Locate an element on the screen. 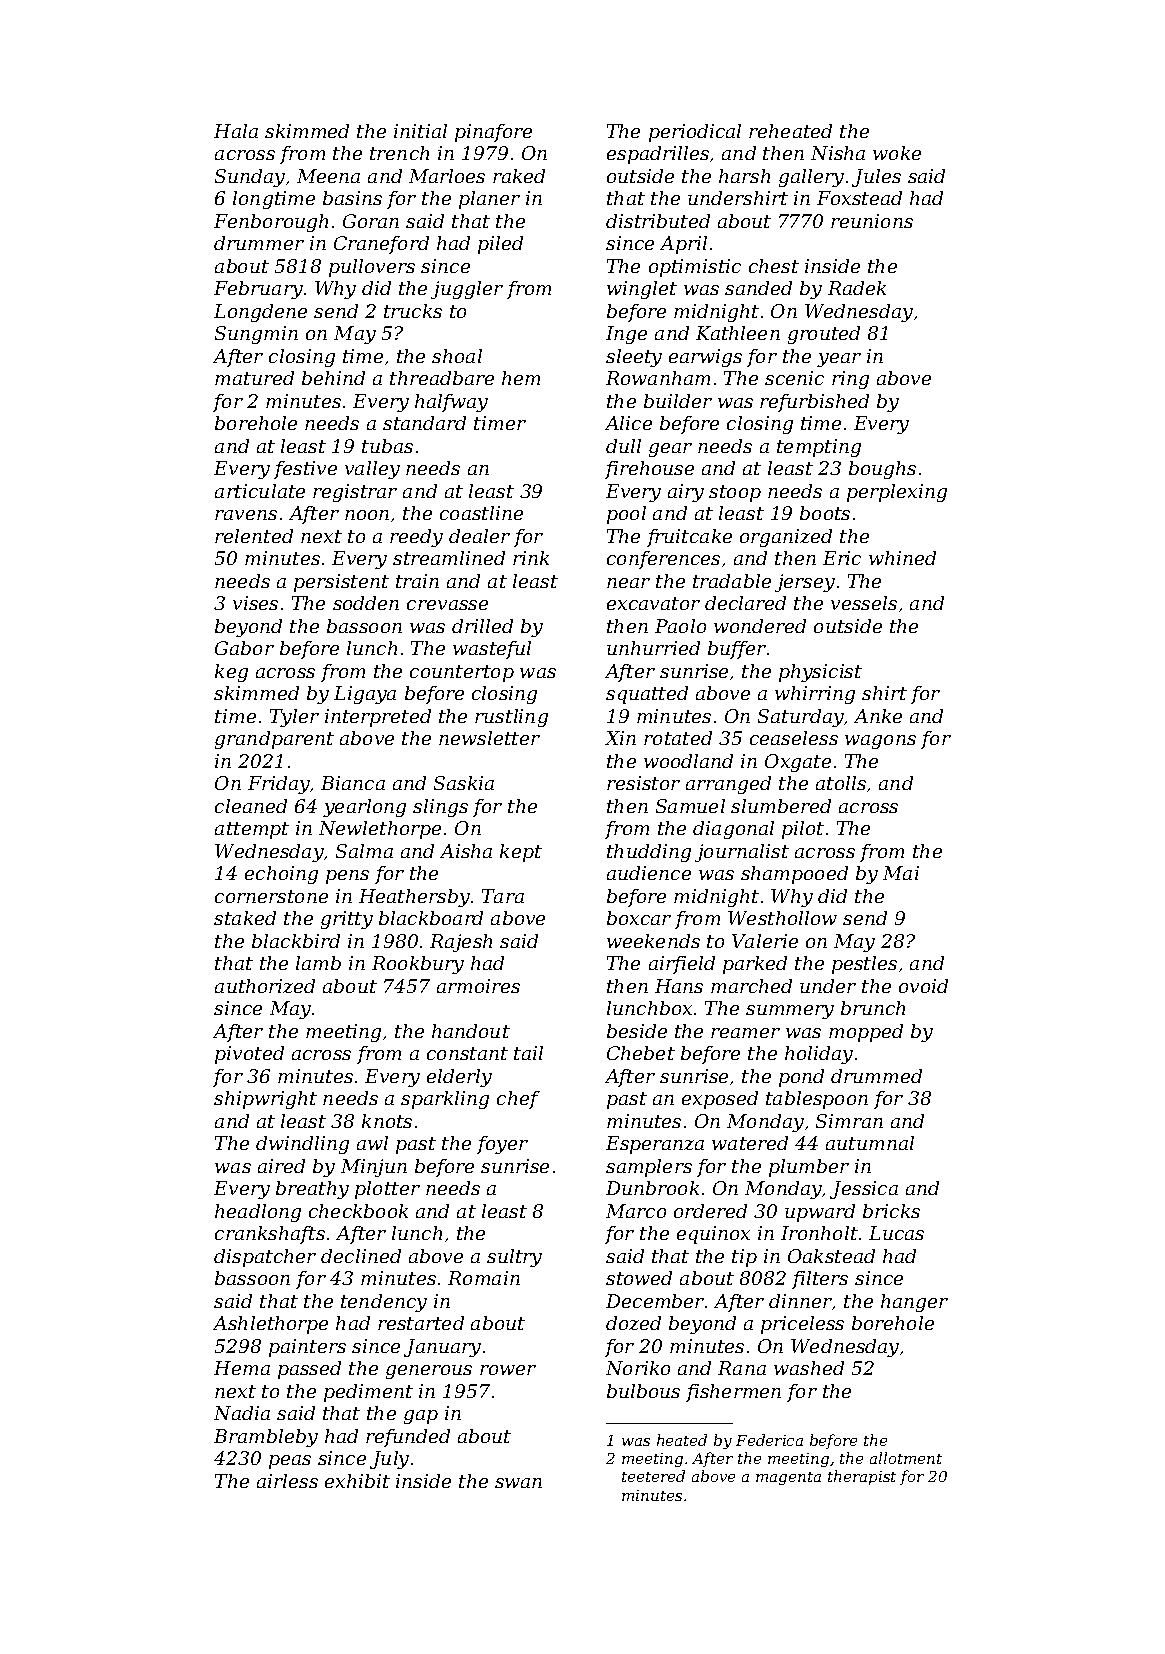  train is located at coordinates (417, 581).
